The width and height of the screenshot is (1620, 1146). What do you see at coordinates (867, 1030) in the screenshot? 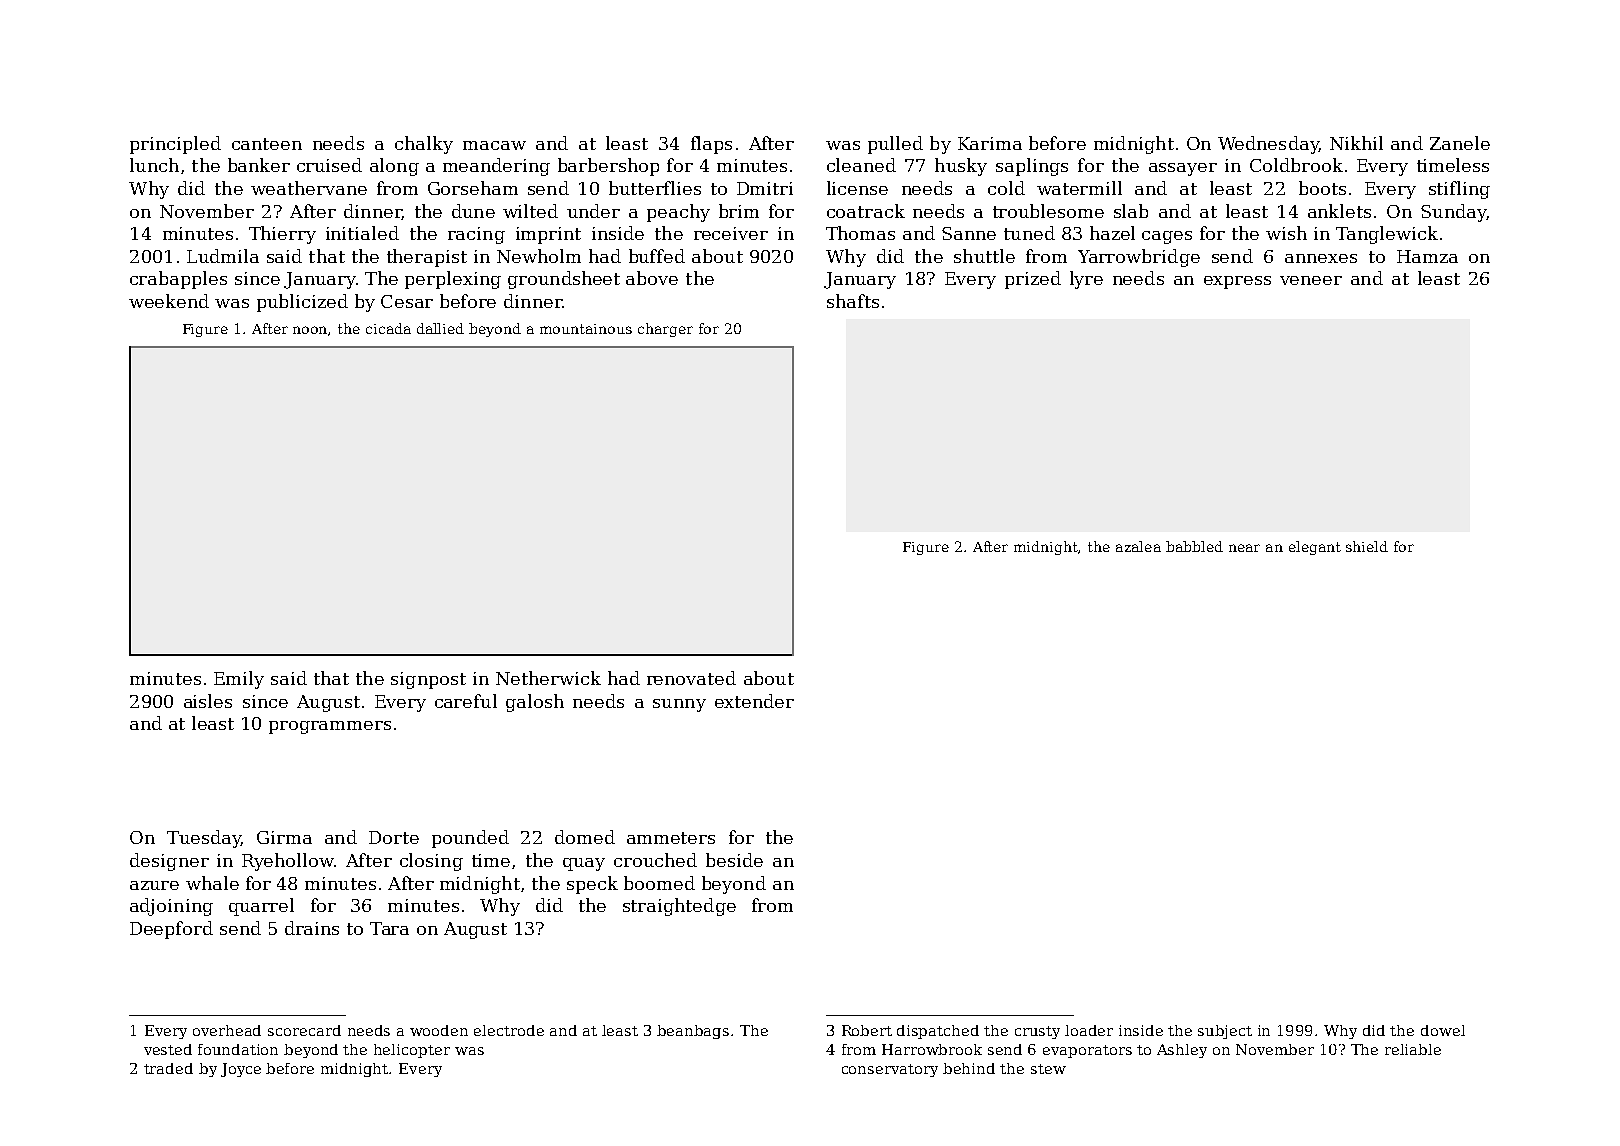
I see `Robert` at bounding box center [867, 1030].
